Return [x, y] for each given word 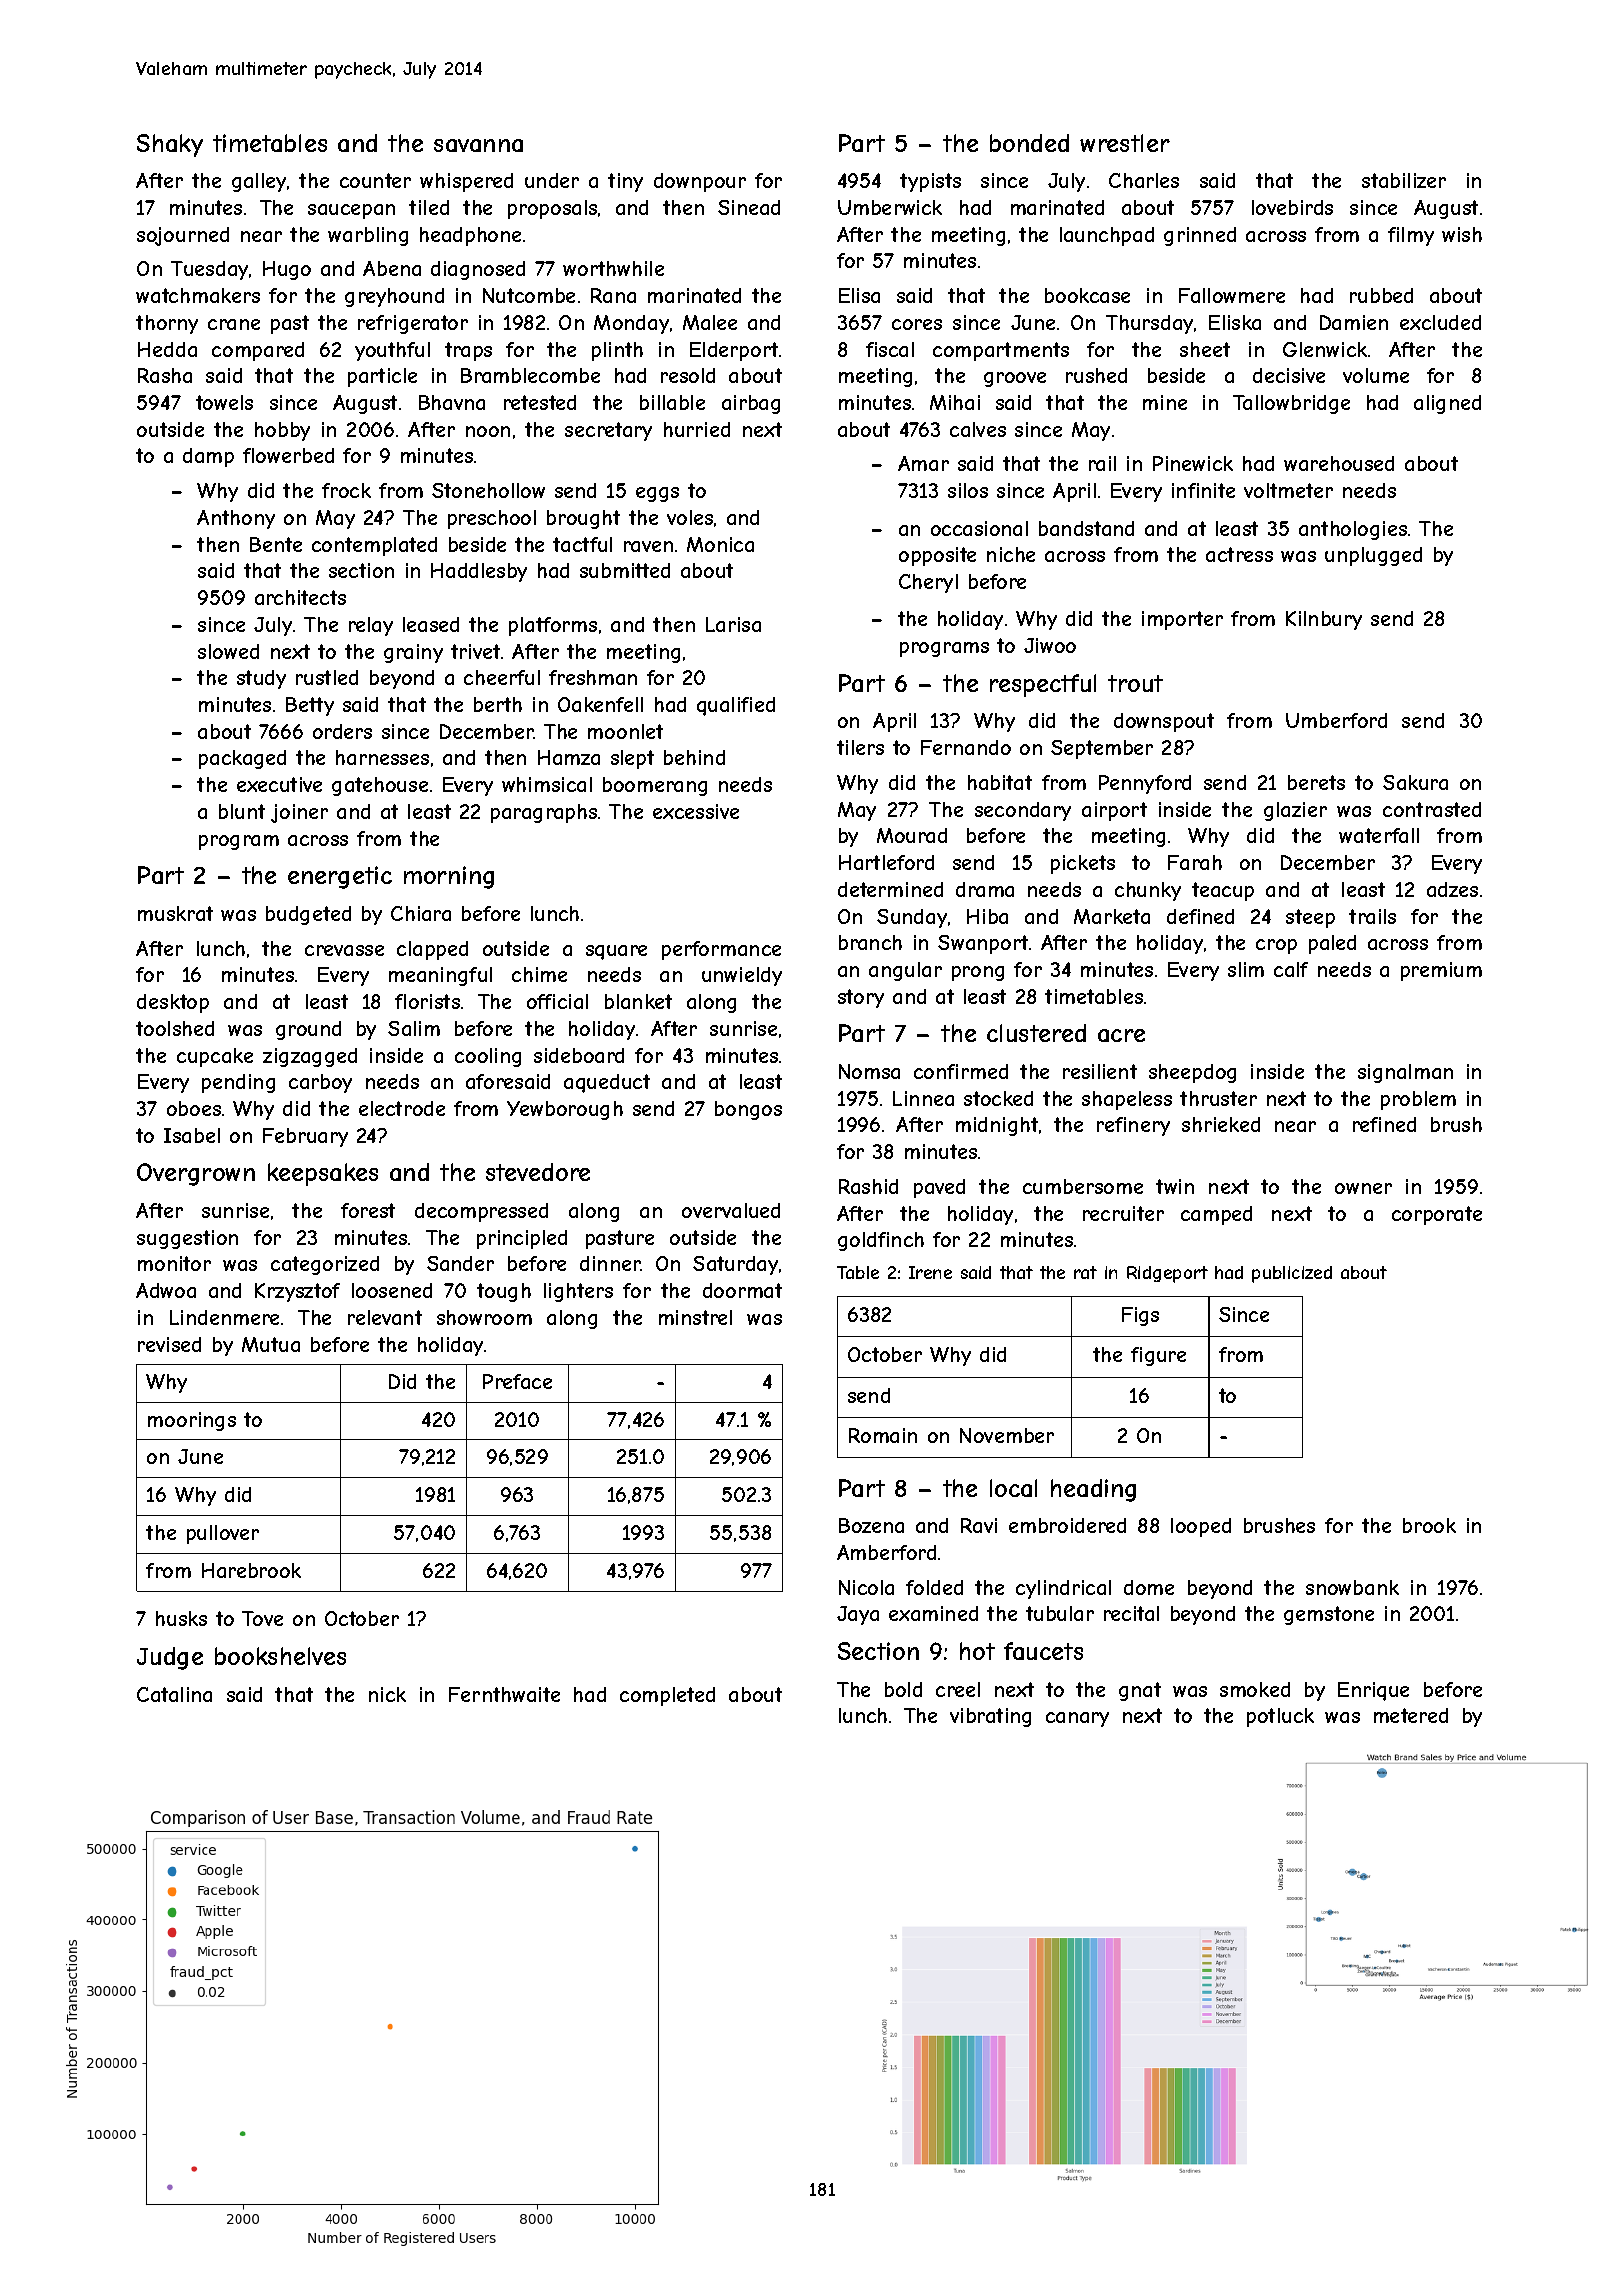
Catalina [174, 1694]
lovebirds [1292, 207]
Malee [710, 322]
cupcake [215, 1057]
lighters [578, 1292]
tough [504, 1292]
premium [1441, 971]
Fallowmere [1232, 295]
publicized [1292, 1274]
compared [258, 351]
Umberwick [890, 207]
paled [1332, 944]
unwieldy [742, 976]
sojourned [183, 236]
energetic [340, 877]
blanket [638, 1001]
